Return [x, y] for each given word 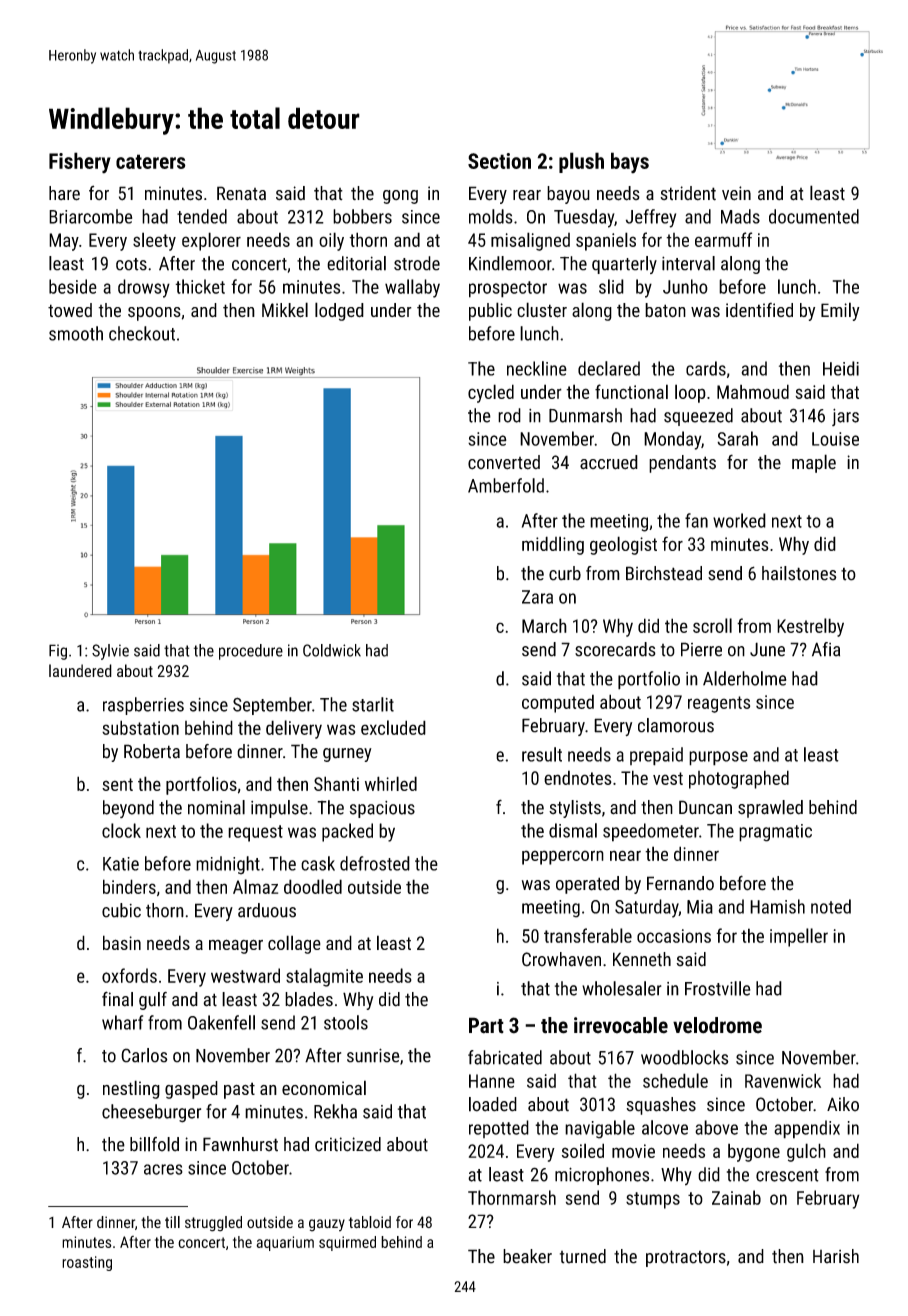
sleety [154, 241]
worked [739, 520]
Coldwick [332, 650]
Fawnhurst [240, 1144]
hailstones [799, 573]
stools [346, 1022]
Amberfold [506, 485]
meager [236, 946]
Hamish [777, 906]
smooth [76, 333]
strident [688, 193]
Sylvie [110, 652]
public [490, 311]
